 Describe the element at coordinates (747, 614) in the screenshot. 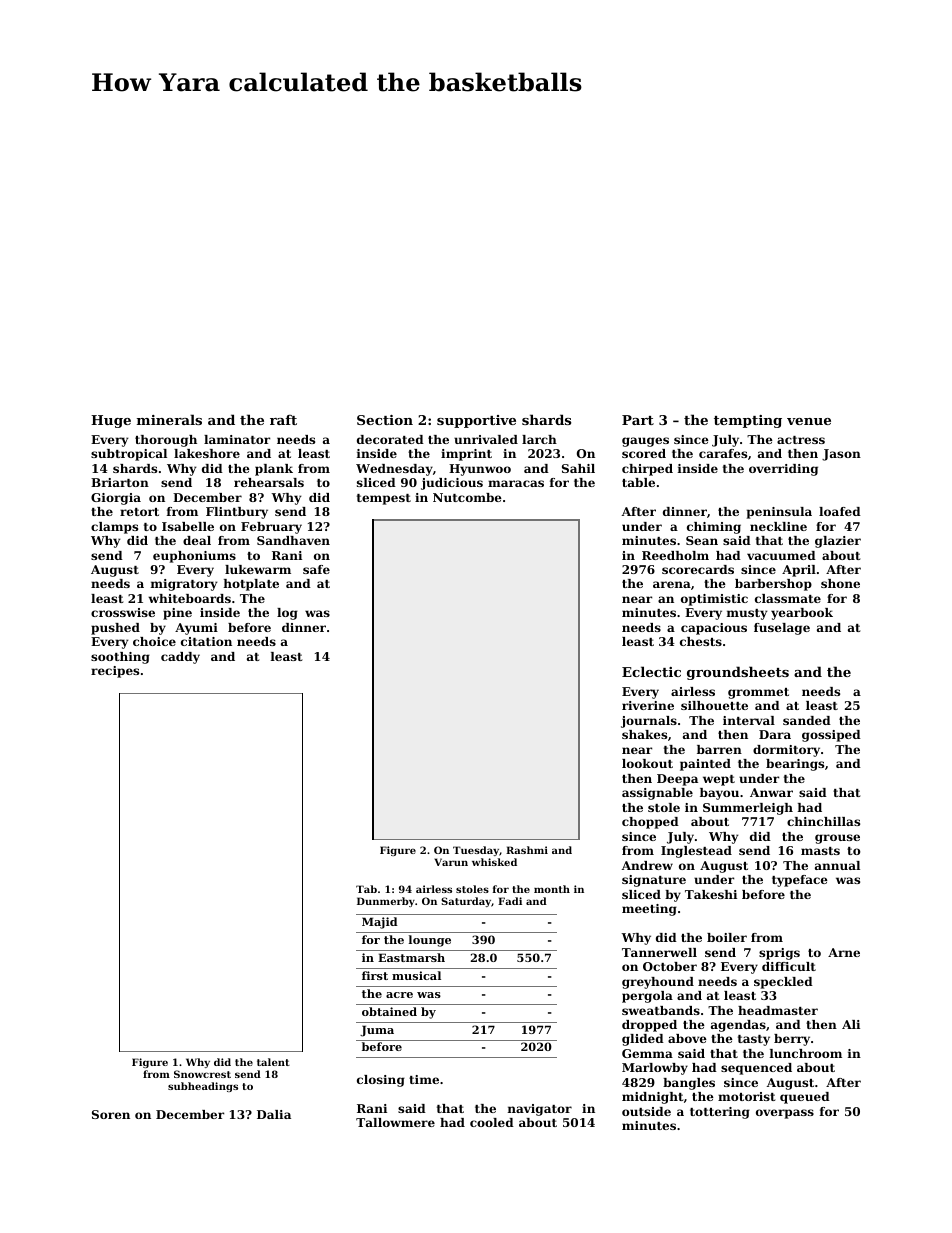

I see `musty` at that location.
